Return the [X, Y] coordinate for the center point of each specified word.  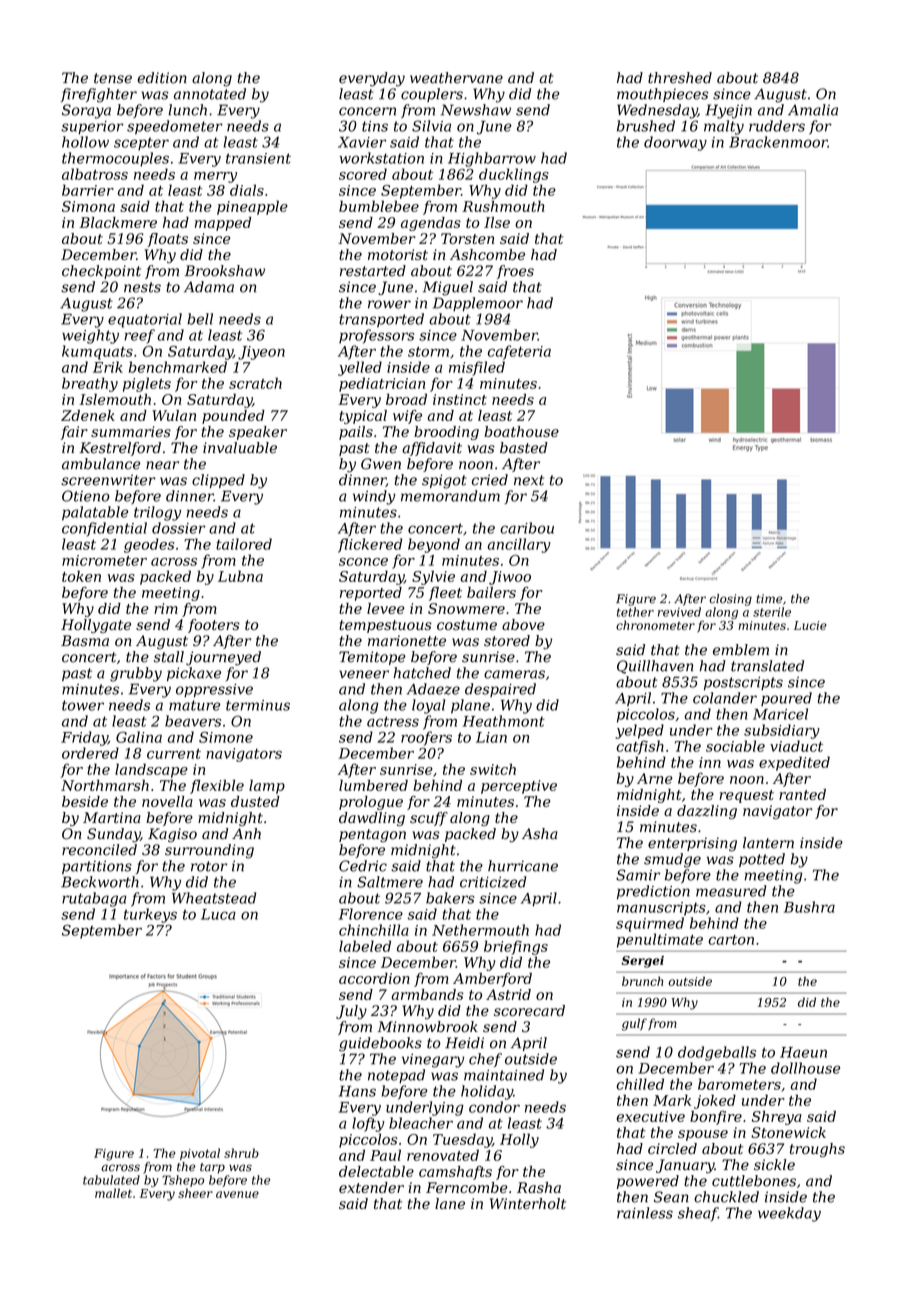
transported [381, 320]
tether [635, 612]
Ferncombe [467, 1187]
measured [731, 891]
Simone [226, 737]
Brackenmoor [778, 142]
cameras [514, 674]
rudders [777, 126]
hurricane [523, 866]
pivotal [200, 1154]
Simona [88, 206]
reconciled [99, 850]
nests [142, 287]
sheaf [698, 1214]
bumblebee [379, 206]
